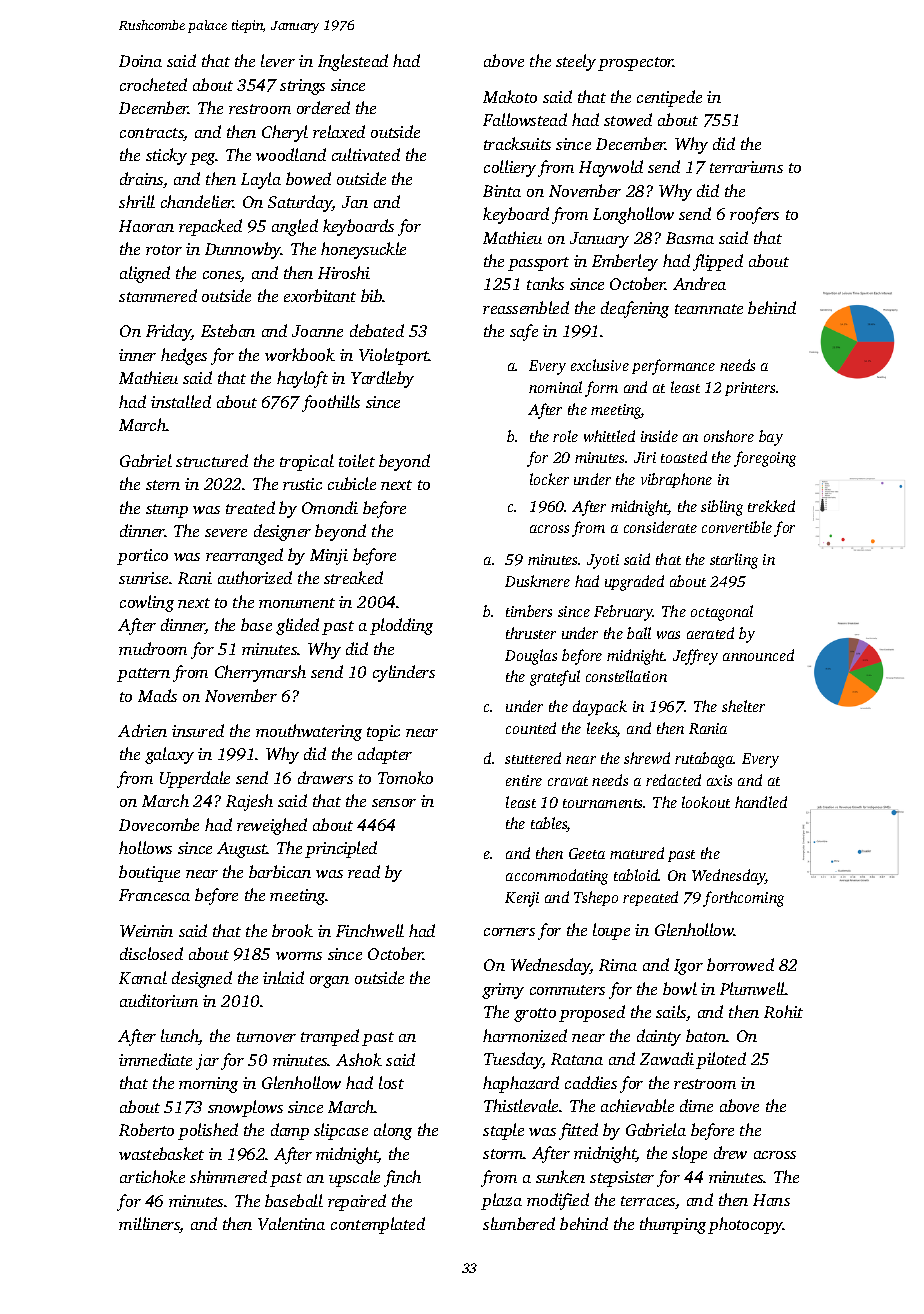 This image has width=924, height=1314. I want to click on Andrea, so click(699, 283).
